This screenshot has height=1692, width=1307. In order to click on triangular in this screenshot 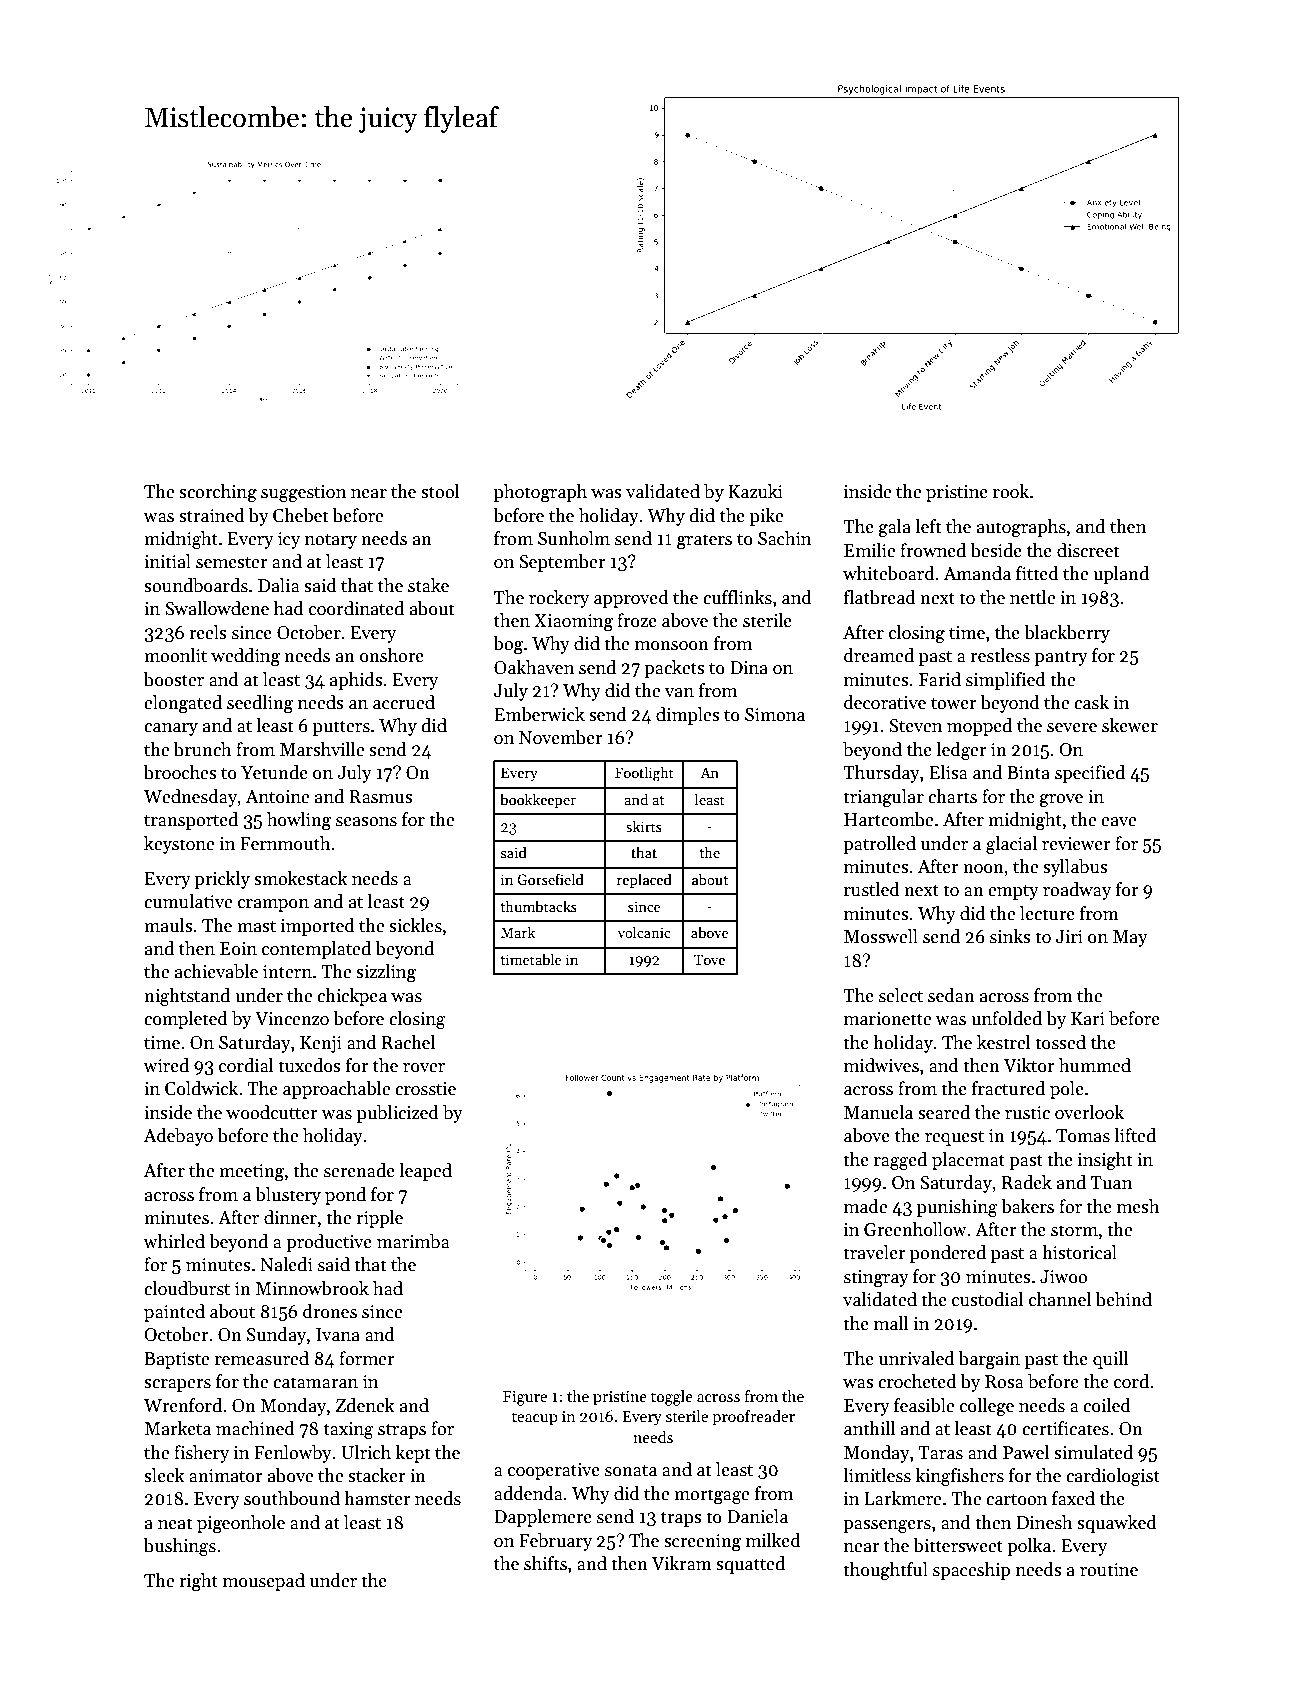, I will do `click(883, 798)`.
